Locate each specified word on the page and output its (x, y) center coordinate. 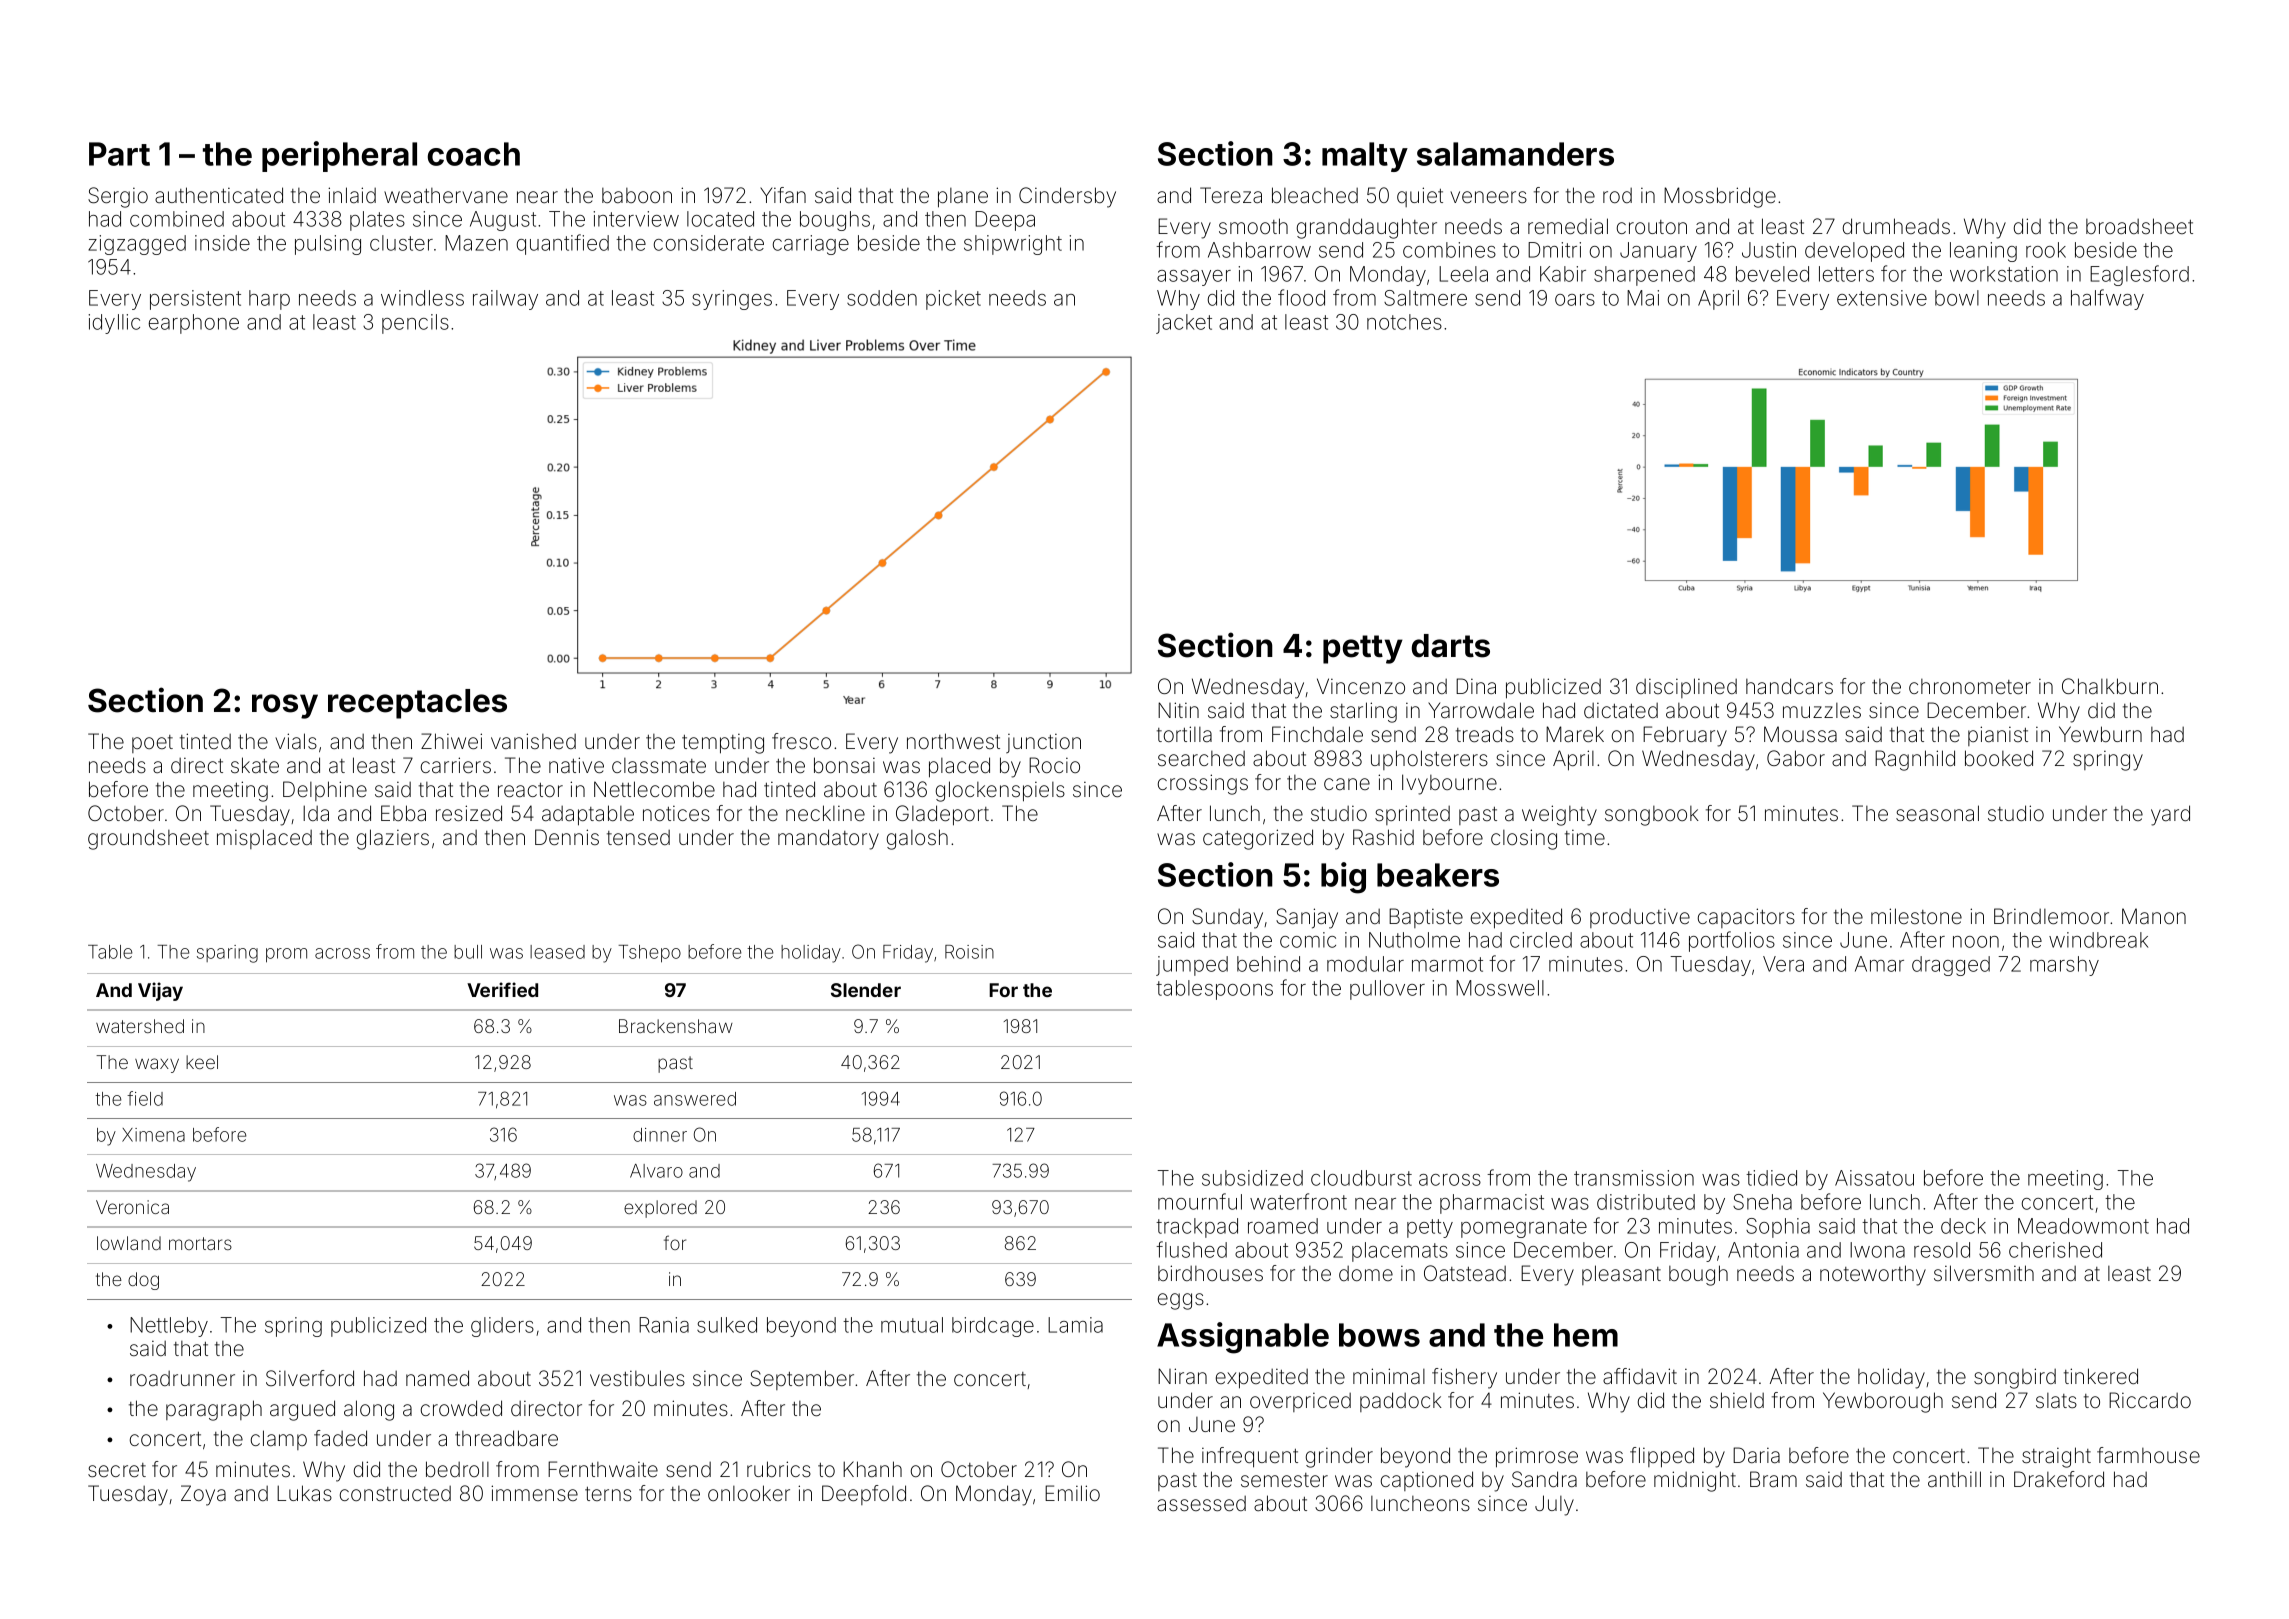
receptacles (417, 704)
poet (152, 744)
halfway (2107, 299)
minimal (1389, 1376)
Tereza (1231, 195)
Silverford (310, 1378)
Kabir (1563, 274)
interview (636, 219)
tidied (1771, 1178)
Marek (1575, 734)
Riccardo (2150, 1400)
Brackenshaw (676, 1026)
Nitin (1178, 710)
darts (1451, 646)
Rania (664, 1325)
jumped (1192, 966)
